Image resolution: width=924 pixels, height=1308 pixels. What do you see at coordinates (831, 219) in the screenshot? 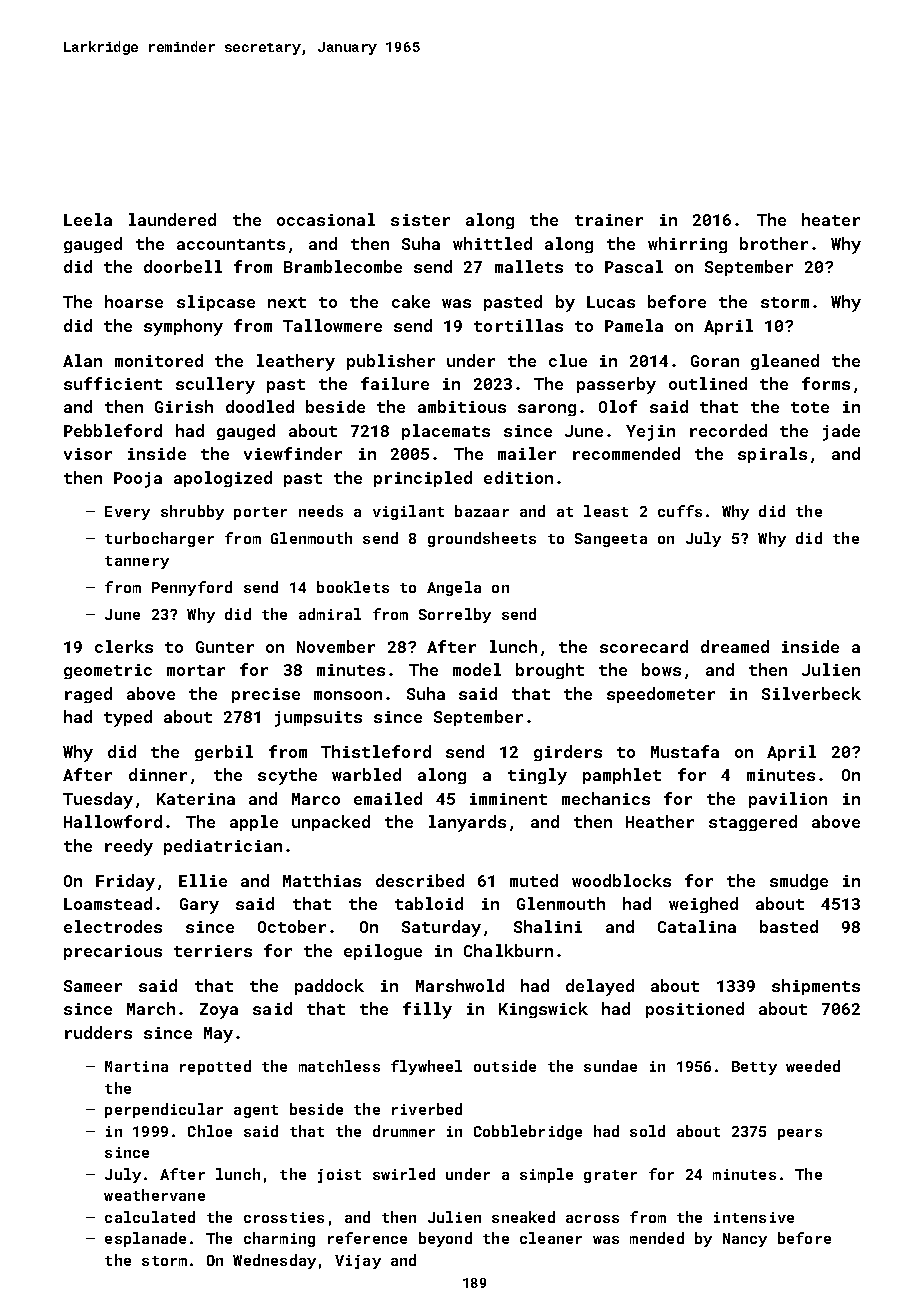
I see `heater` at bounding box center [831, 219].
